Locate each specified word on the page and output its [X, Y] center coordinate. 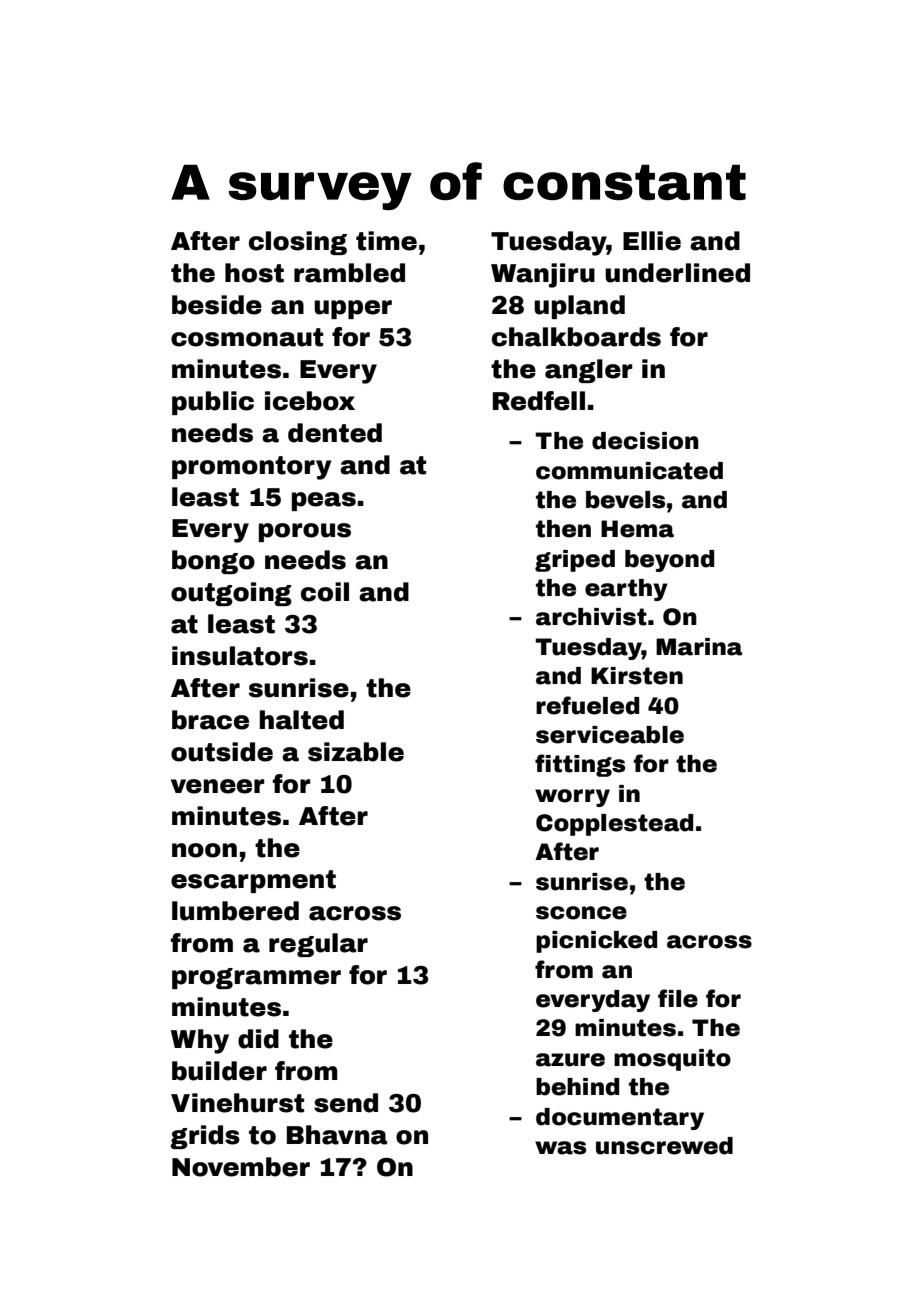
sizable [356, 752]
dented [335, 433]
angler [588, 371]
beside [217, 305]
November [241, 1167]
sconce [581, 913]
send [346, 1103]
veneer [217, 786]
